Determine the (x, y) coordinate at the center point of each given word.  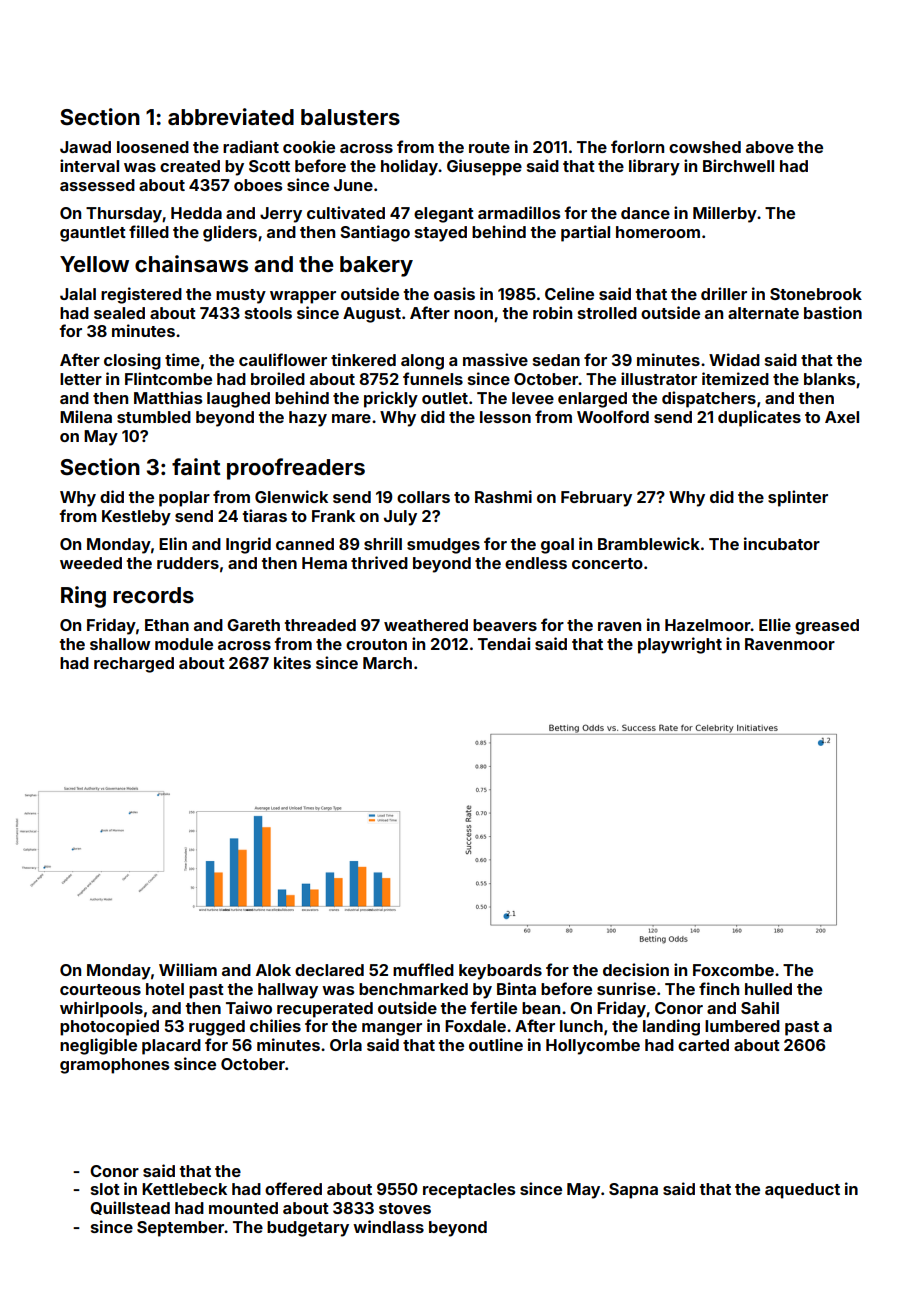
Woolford (613, 416)
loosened (153, 147)
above (770, 147)
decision (636, 969)
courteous (100, 989)
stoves (405, 1208)
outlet (445, 398)
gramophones (115, 1066)
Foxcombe (733, 970)
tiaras (265, 515)
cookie (309, 146)
